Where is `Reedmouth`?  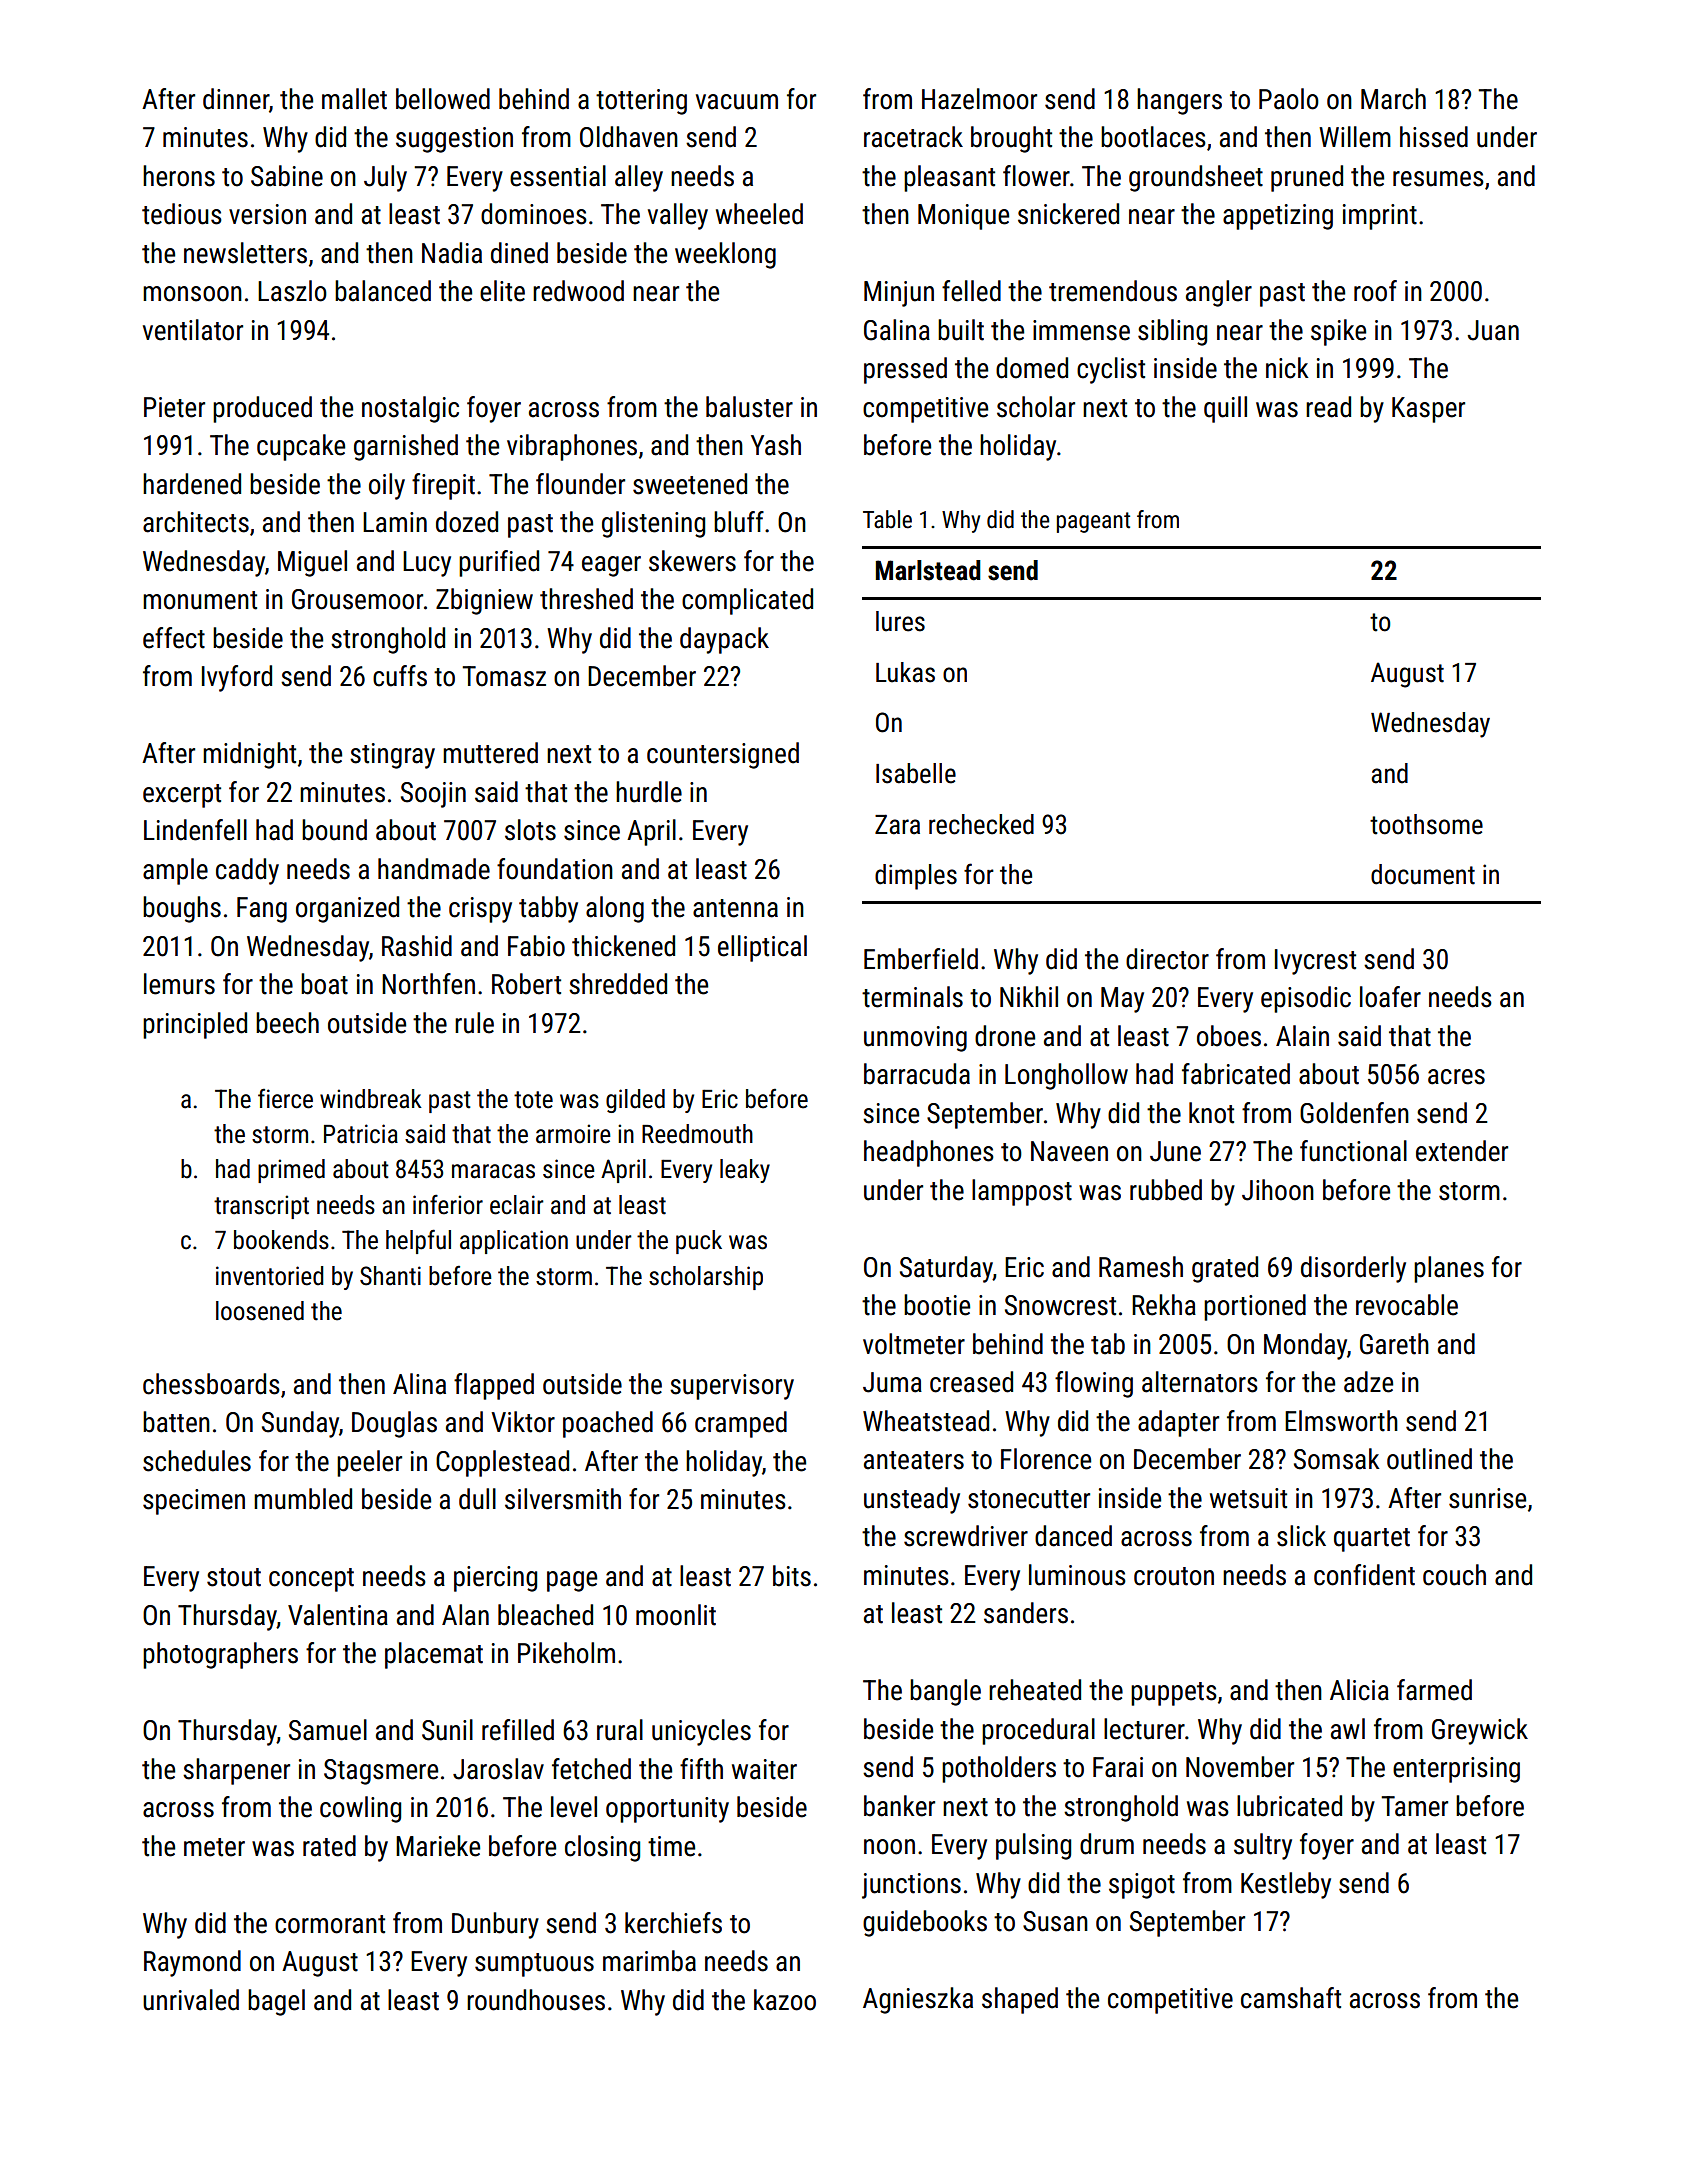
Reedmouth is located at coordinates (697, 1134).
